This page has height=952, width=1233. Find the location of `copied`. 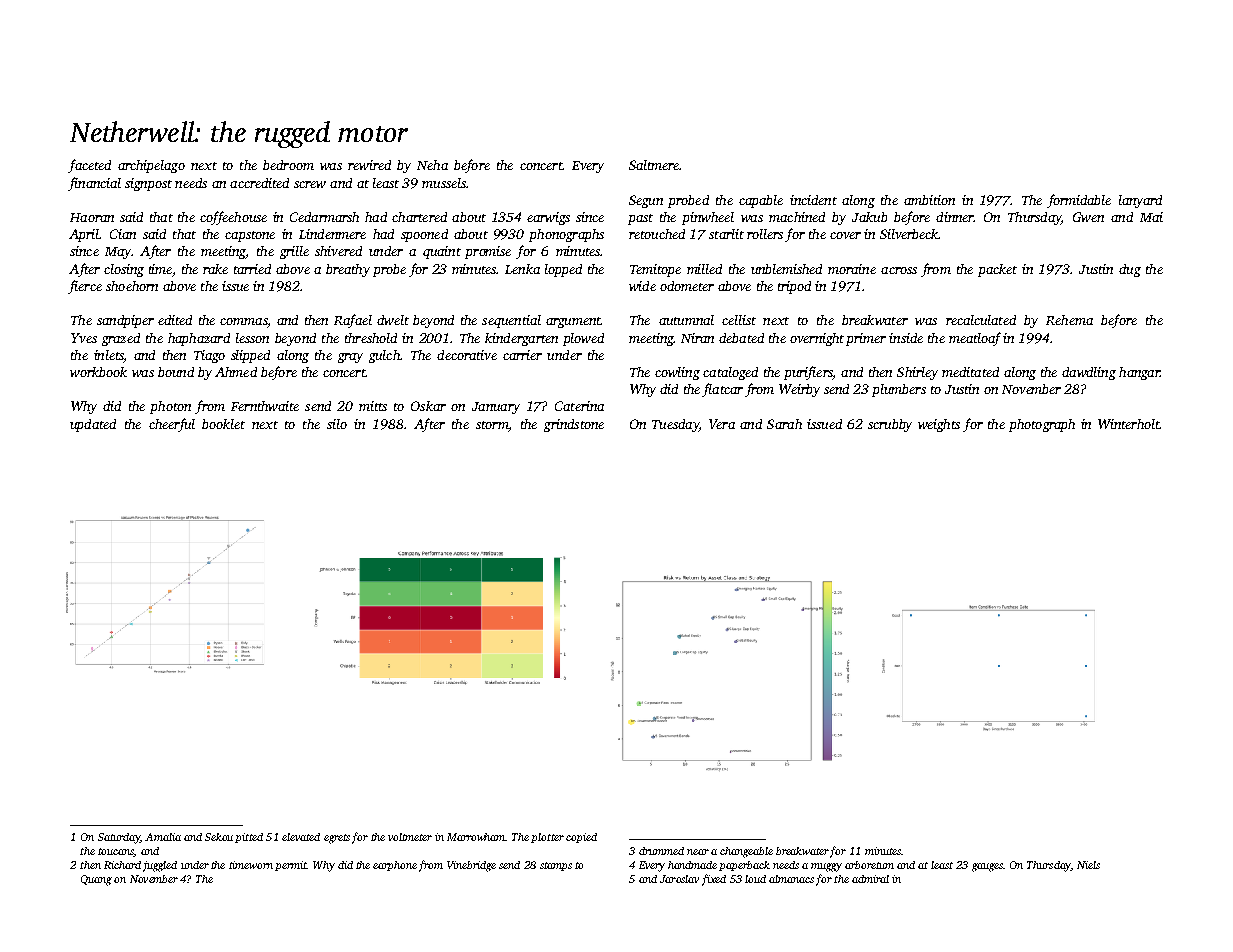

copied is located at coordinates (581, 838).
